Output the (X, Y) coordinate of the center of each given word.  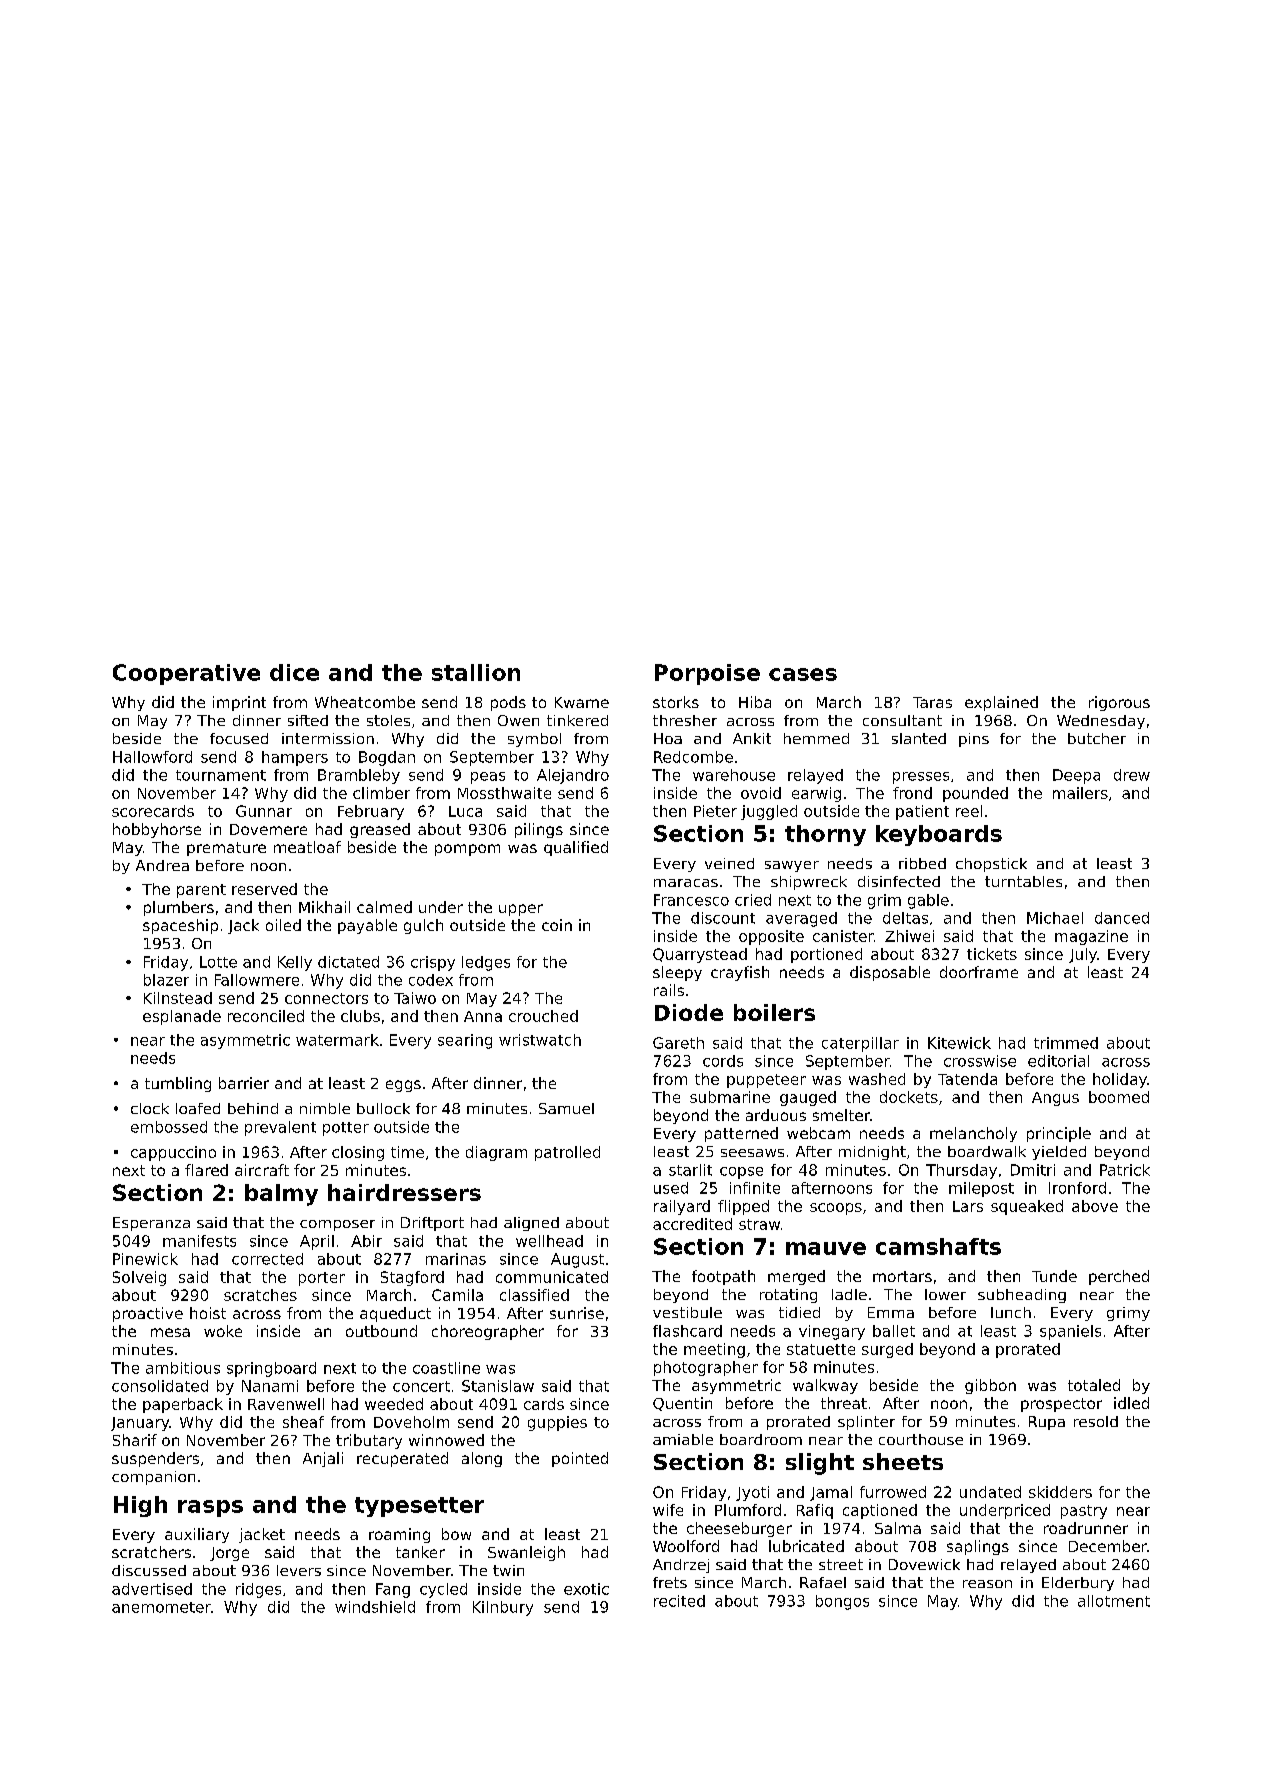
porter (322, 1279)
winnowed (446, 1440)
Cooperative (186, 674)
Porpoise (707, 674)
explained (1001, 703)
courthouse (921, 1439)
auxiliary (197, 1535)
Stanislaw (498, 1386)
